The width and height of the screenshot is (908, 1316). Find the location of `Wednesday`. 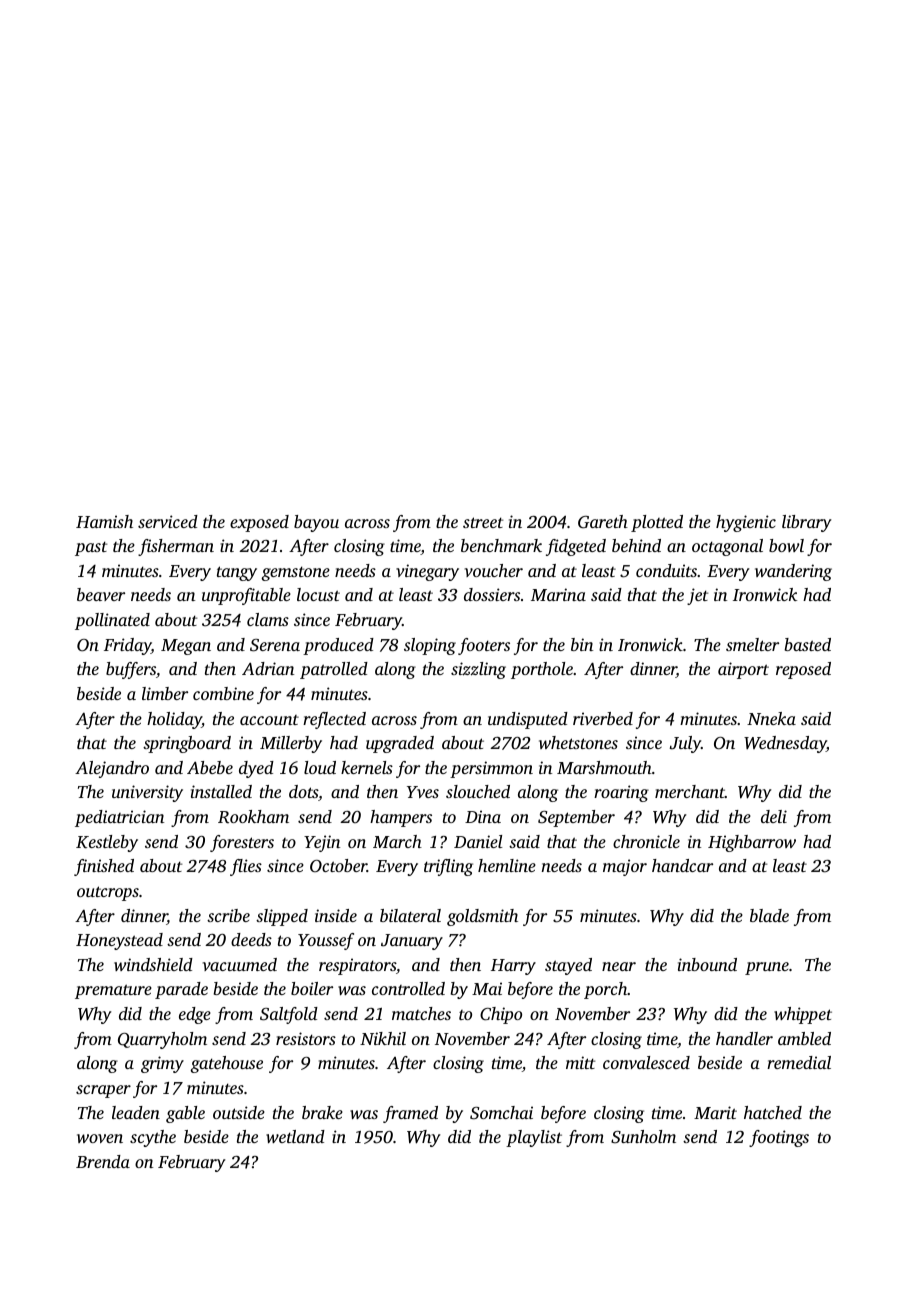

Wednesday is located at coordinates (785, 744).
